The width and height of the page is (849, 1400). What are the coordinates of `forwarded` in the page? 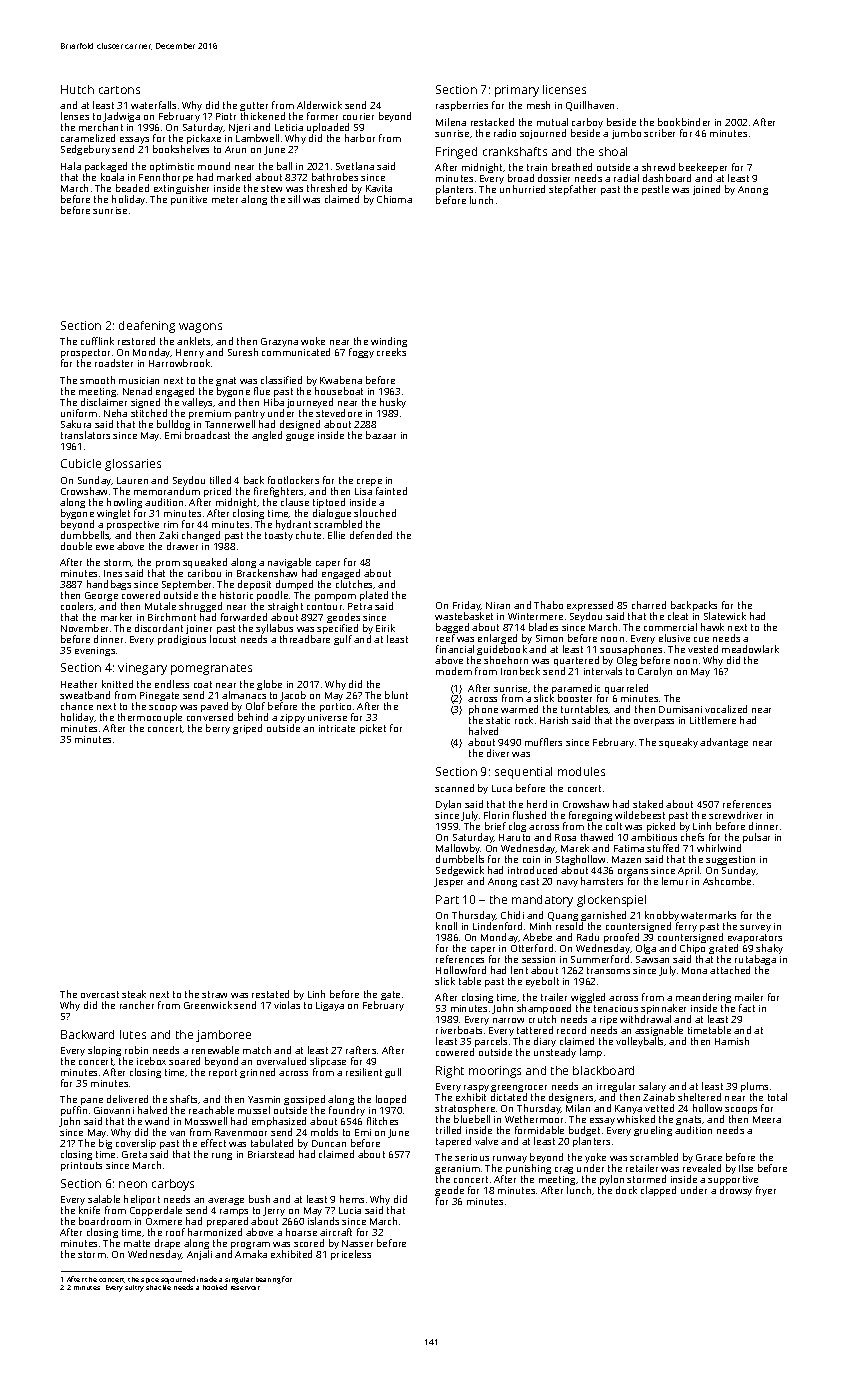 It's located at (244, 617).
